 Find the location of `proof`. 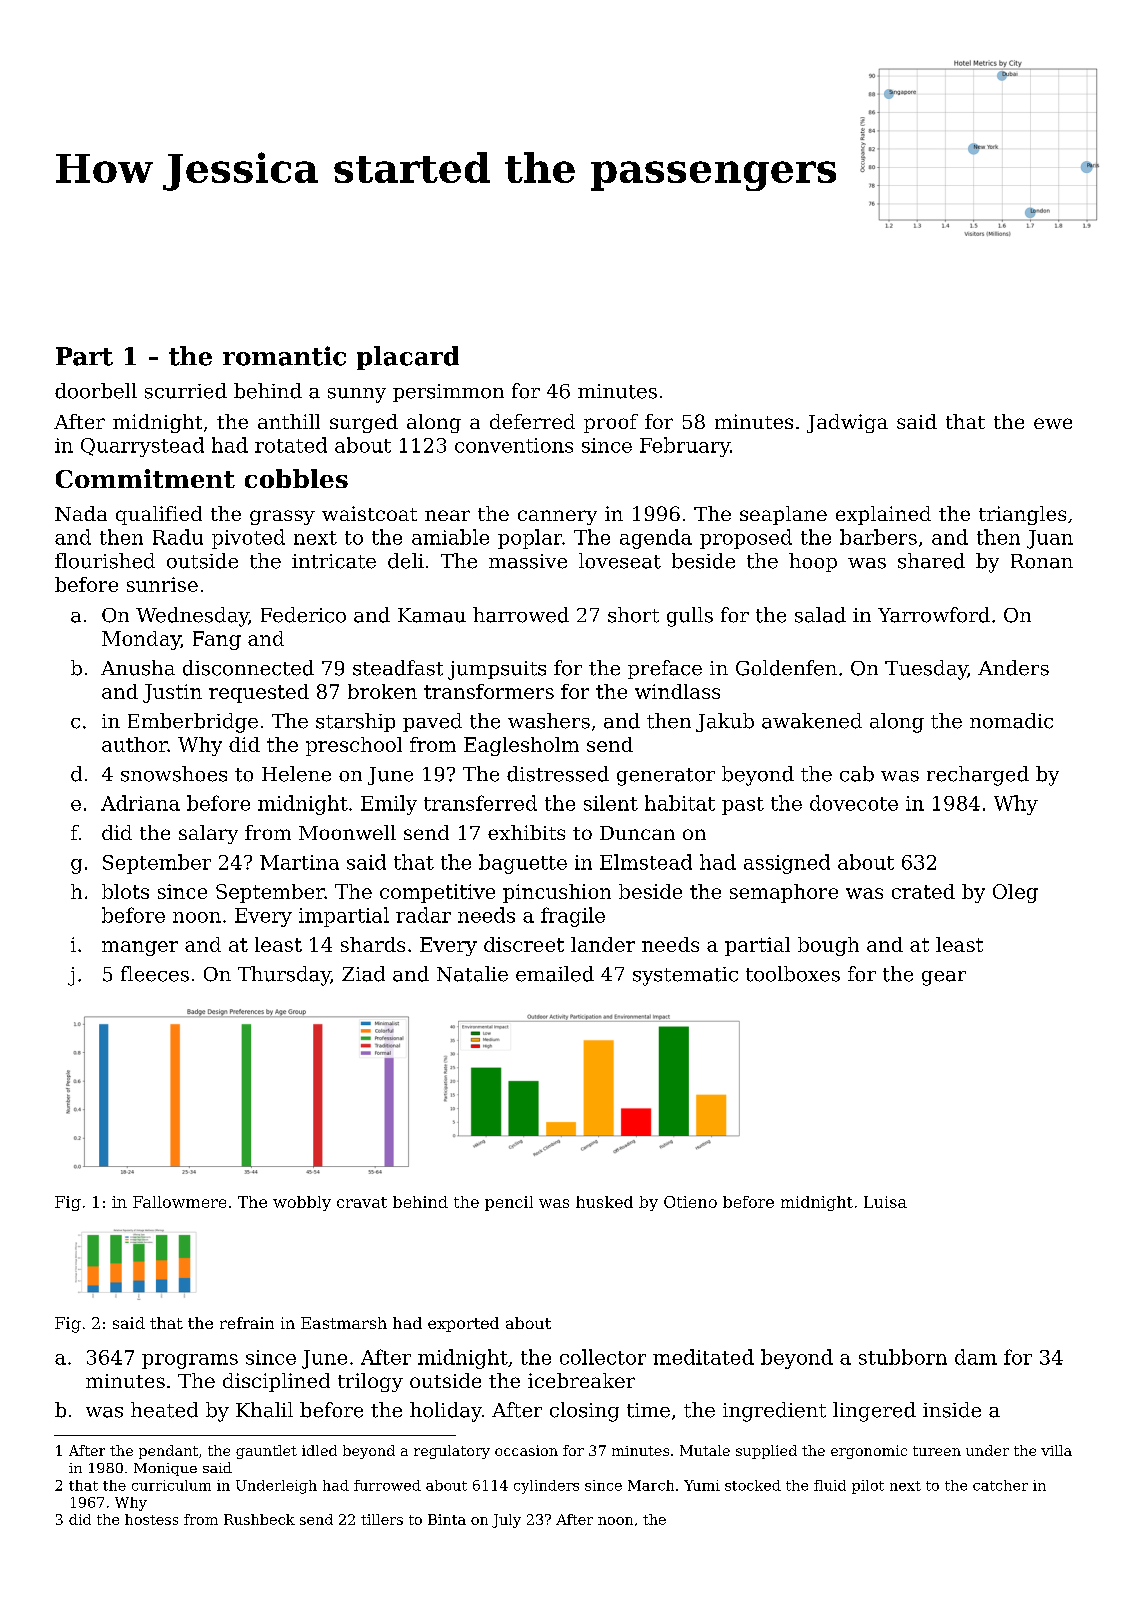

proof is located at coordinates (611, 423).
